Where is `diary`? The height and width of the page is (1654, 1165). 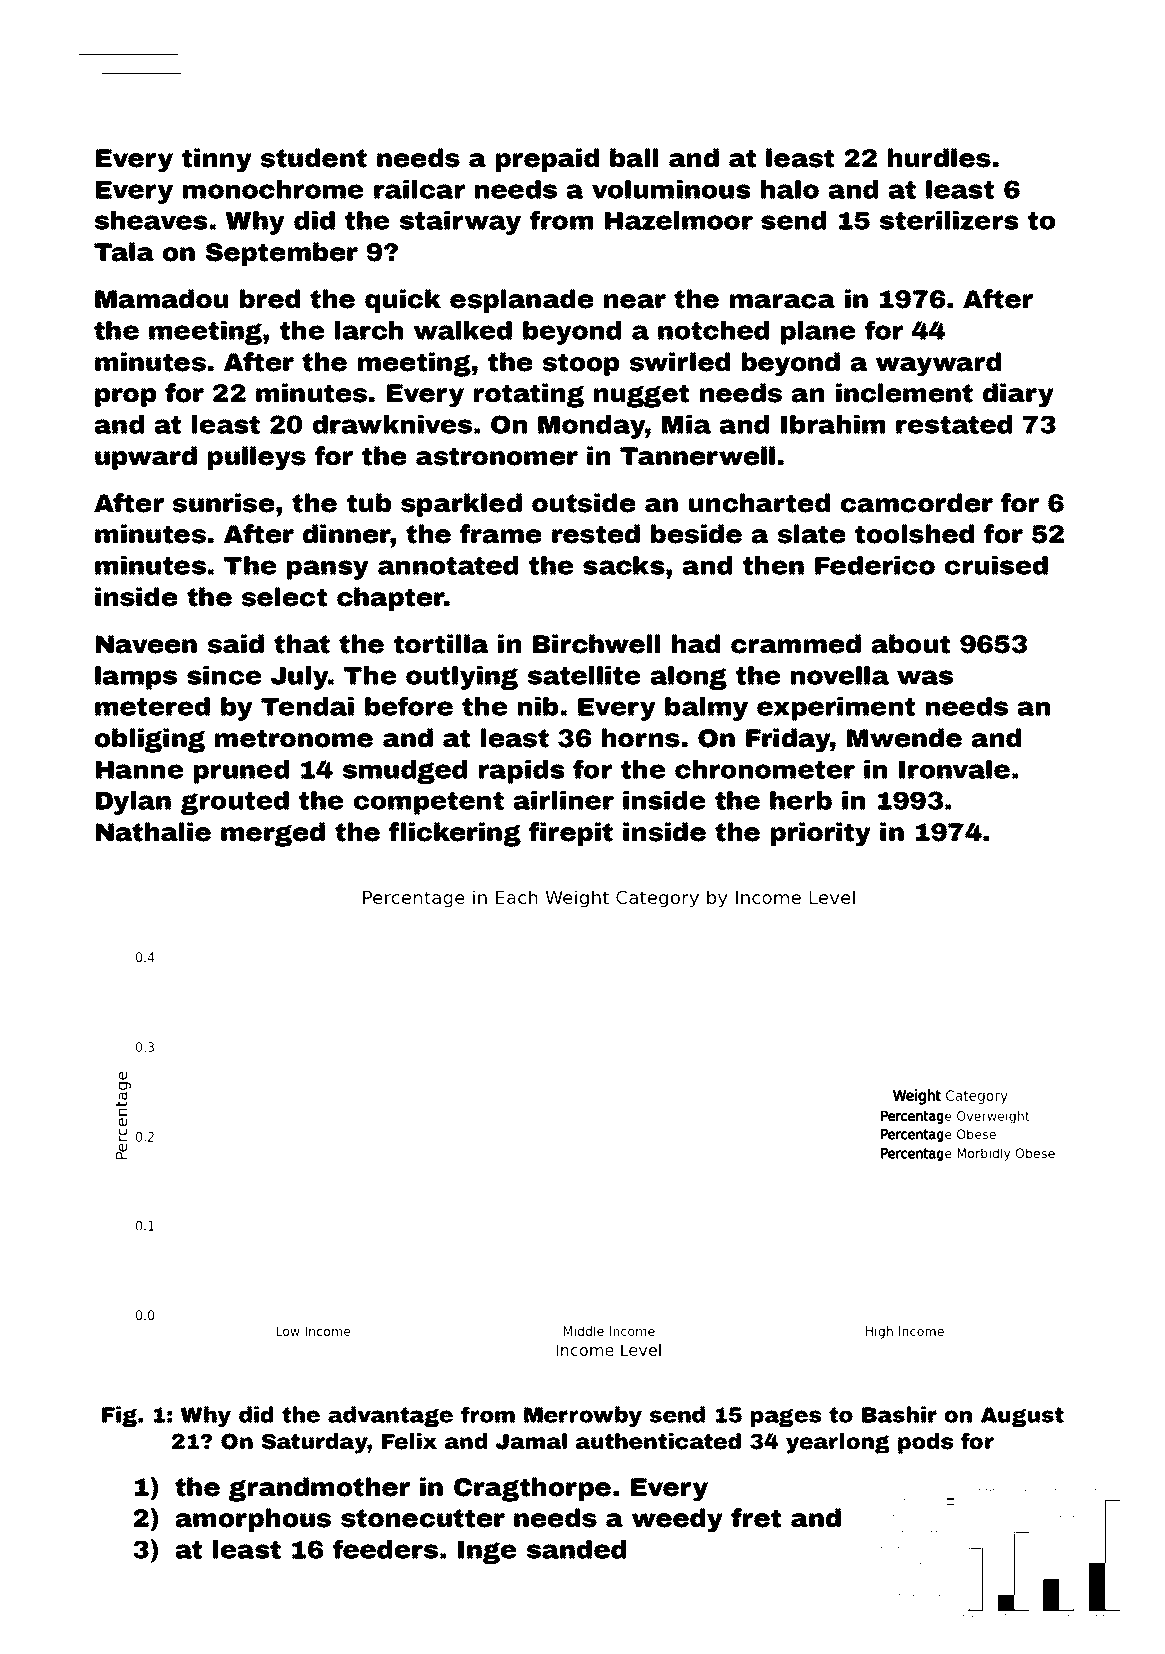 diary is located at coordinates (1018, 395).
